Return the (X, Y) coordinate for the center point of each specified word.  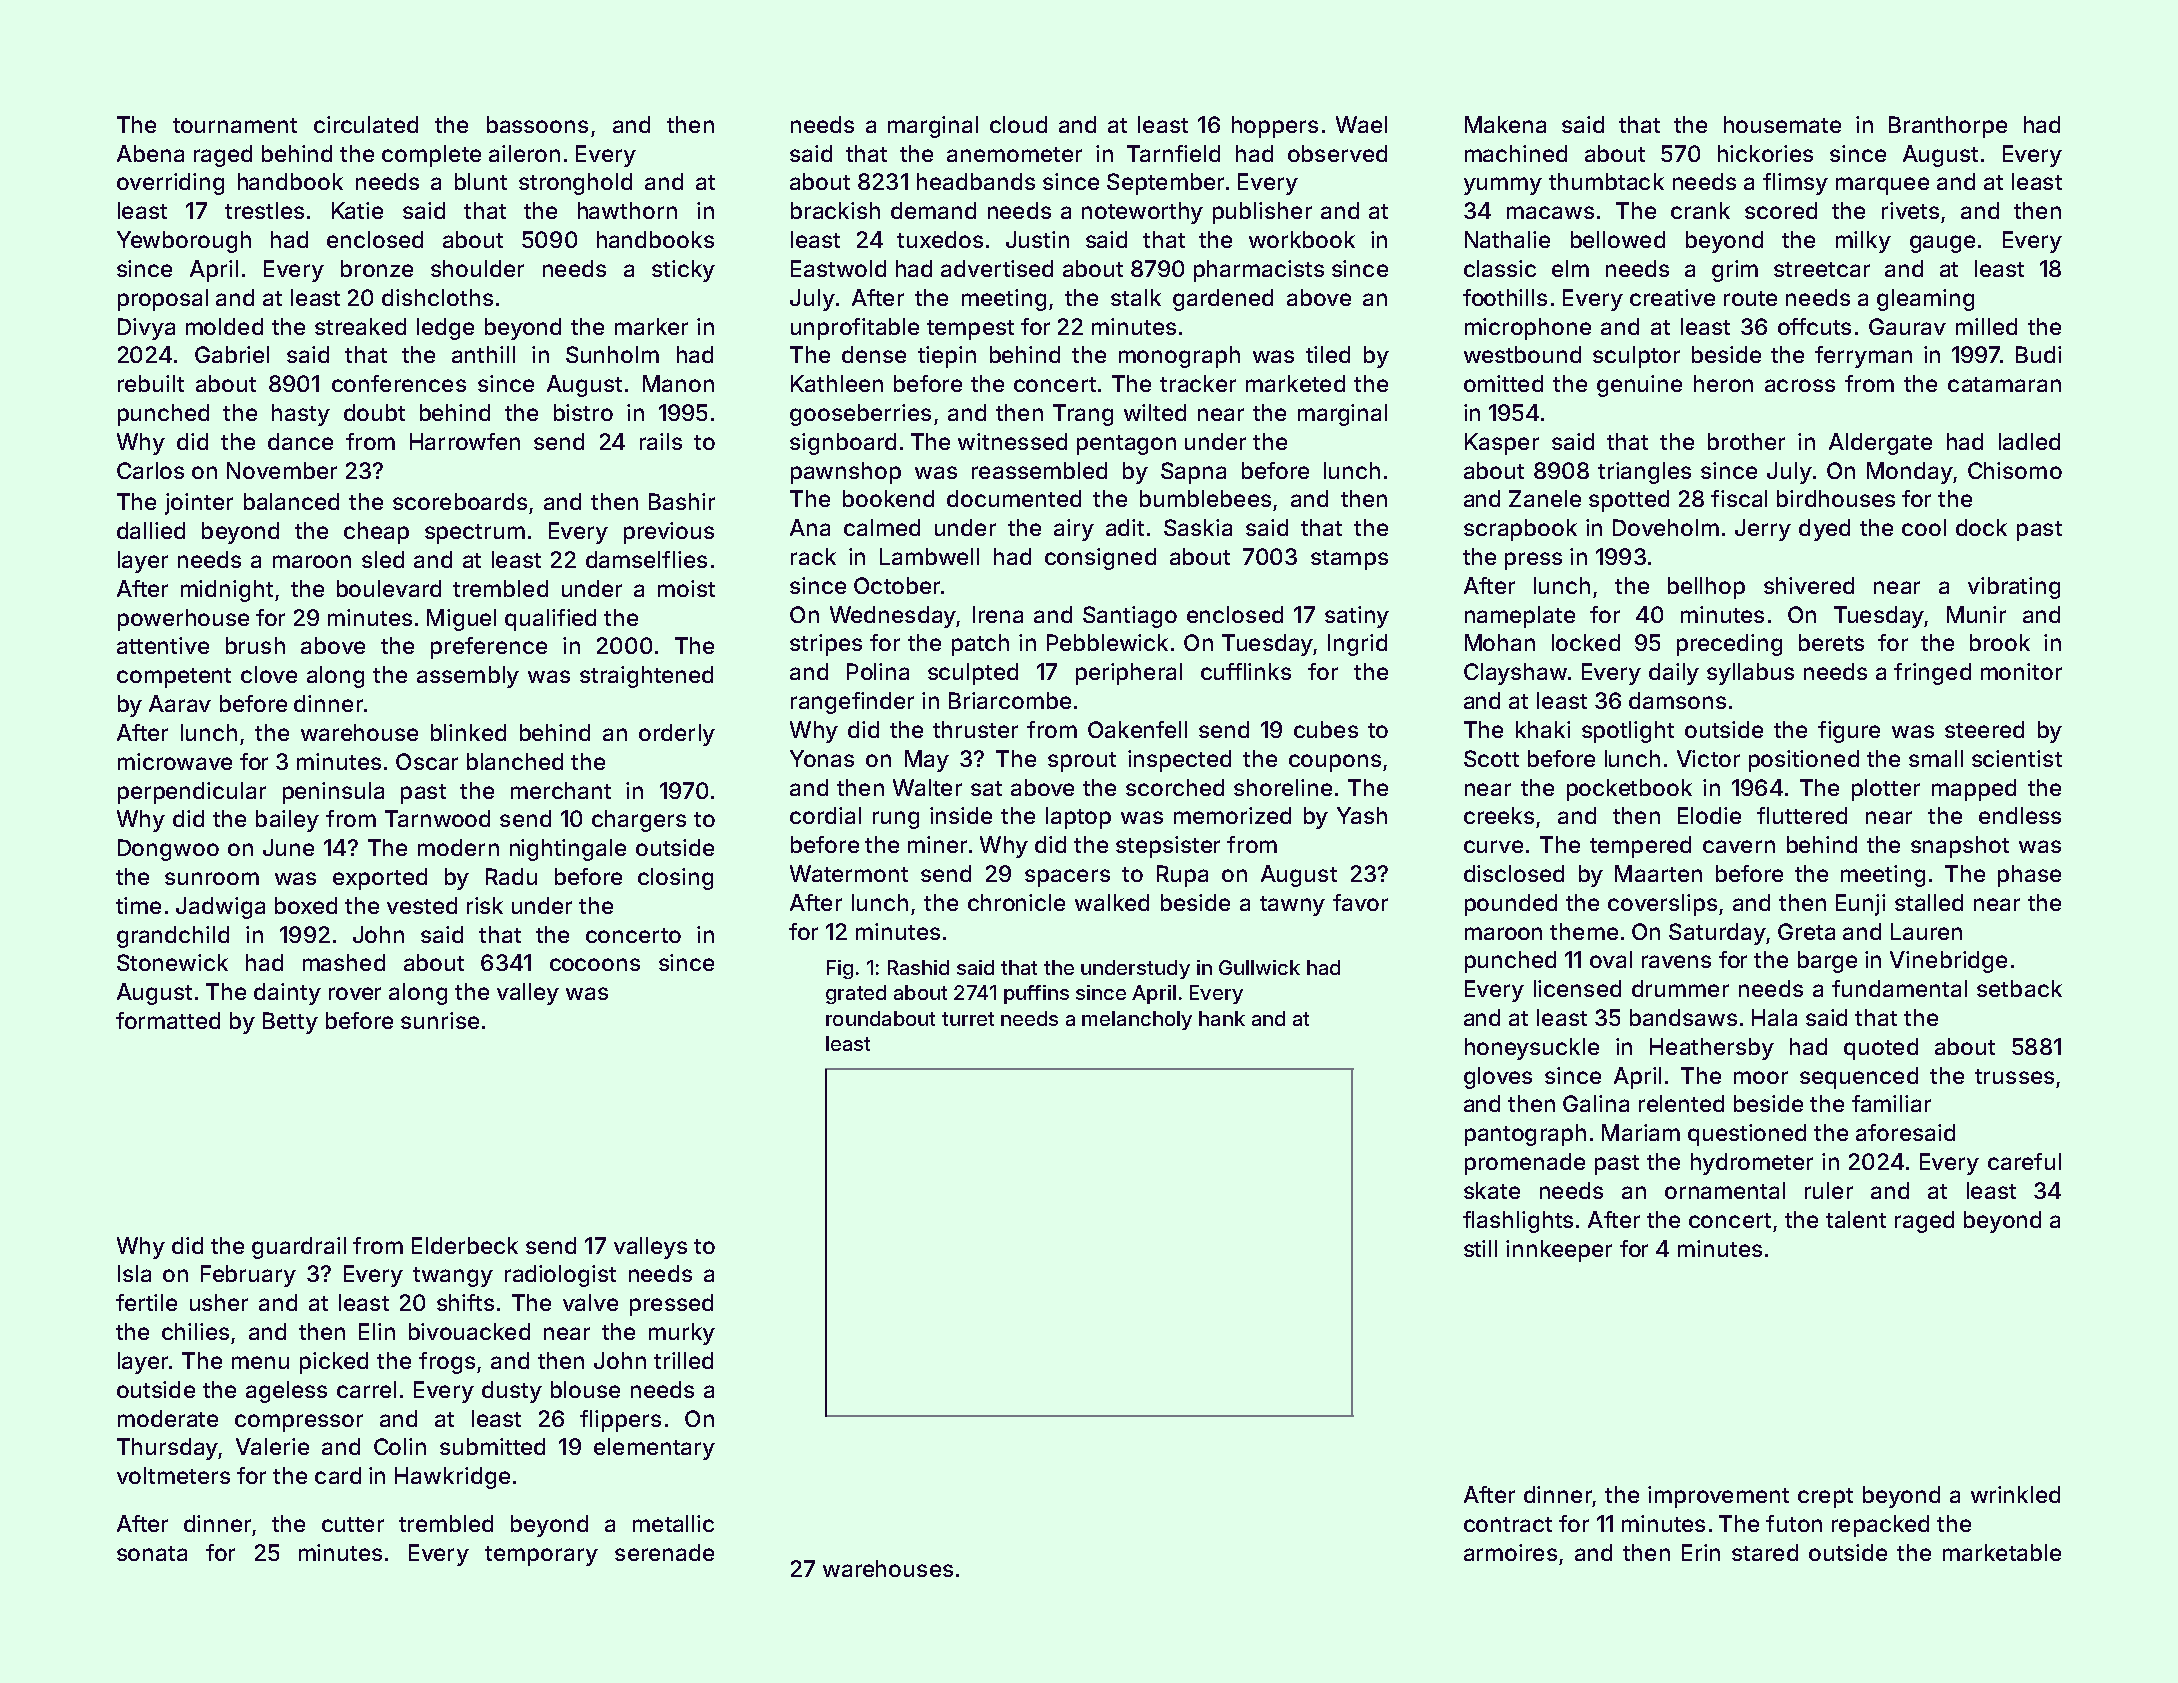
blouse (585, 1389)
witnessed (1012, 441)
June (288, 847)
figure (1849, 732)
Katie (357, 210)
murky (682, 1334)
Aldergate (1880, 444)
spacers (1067, 878)
